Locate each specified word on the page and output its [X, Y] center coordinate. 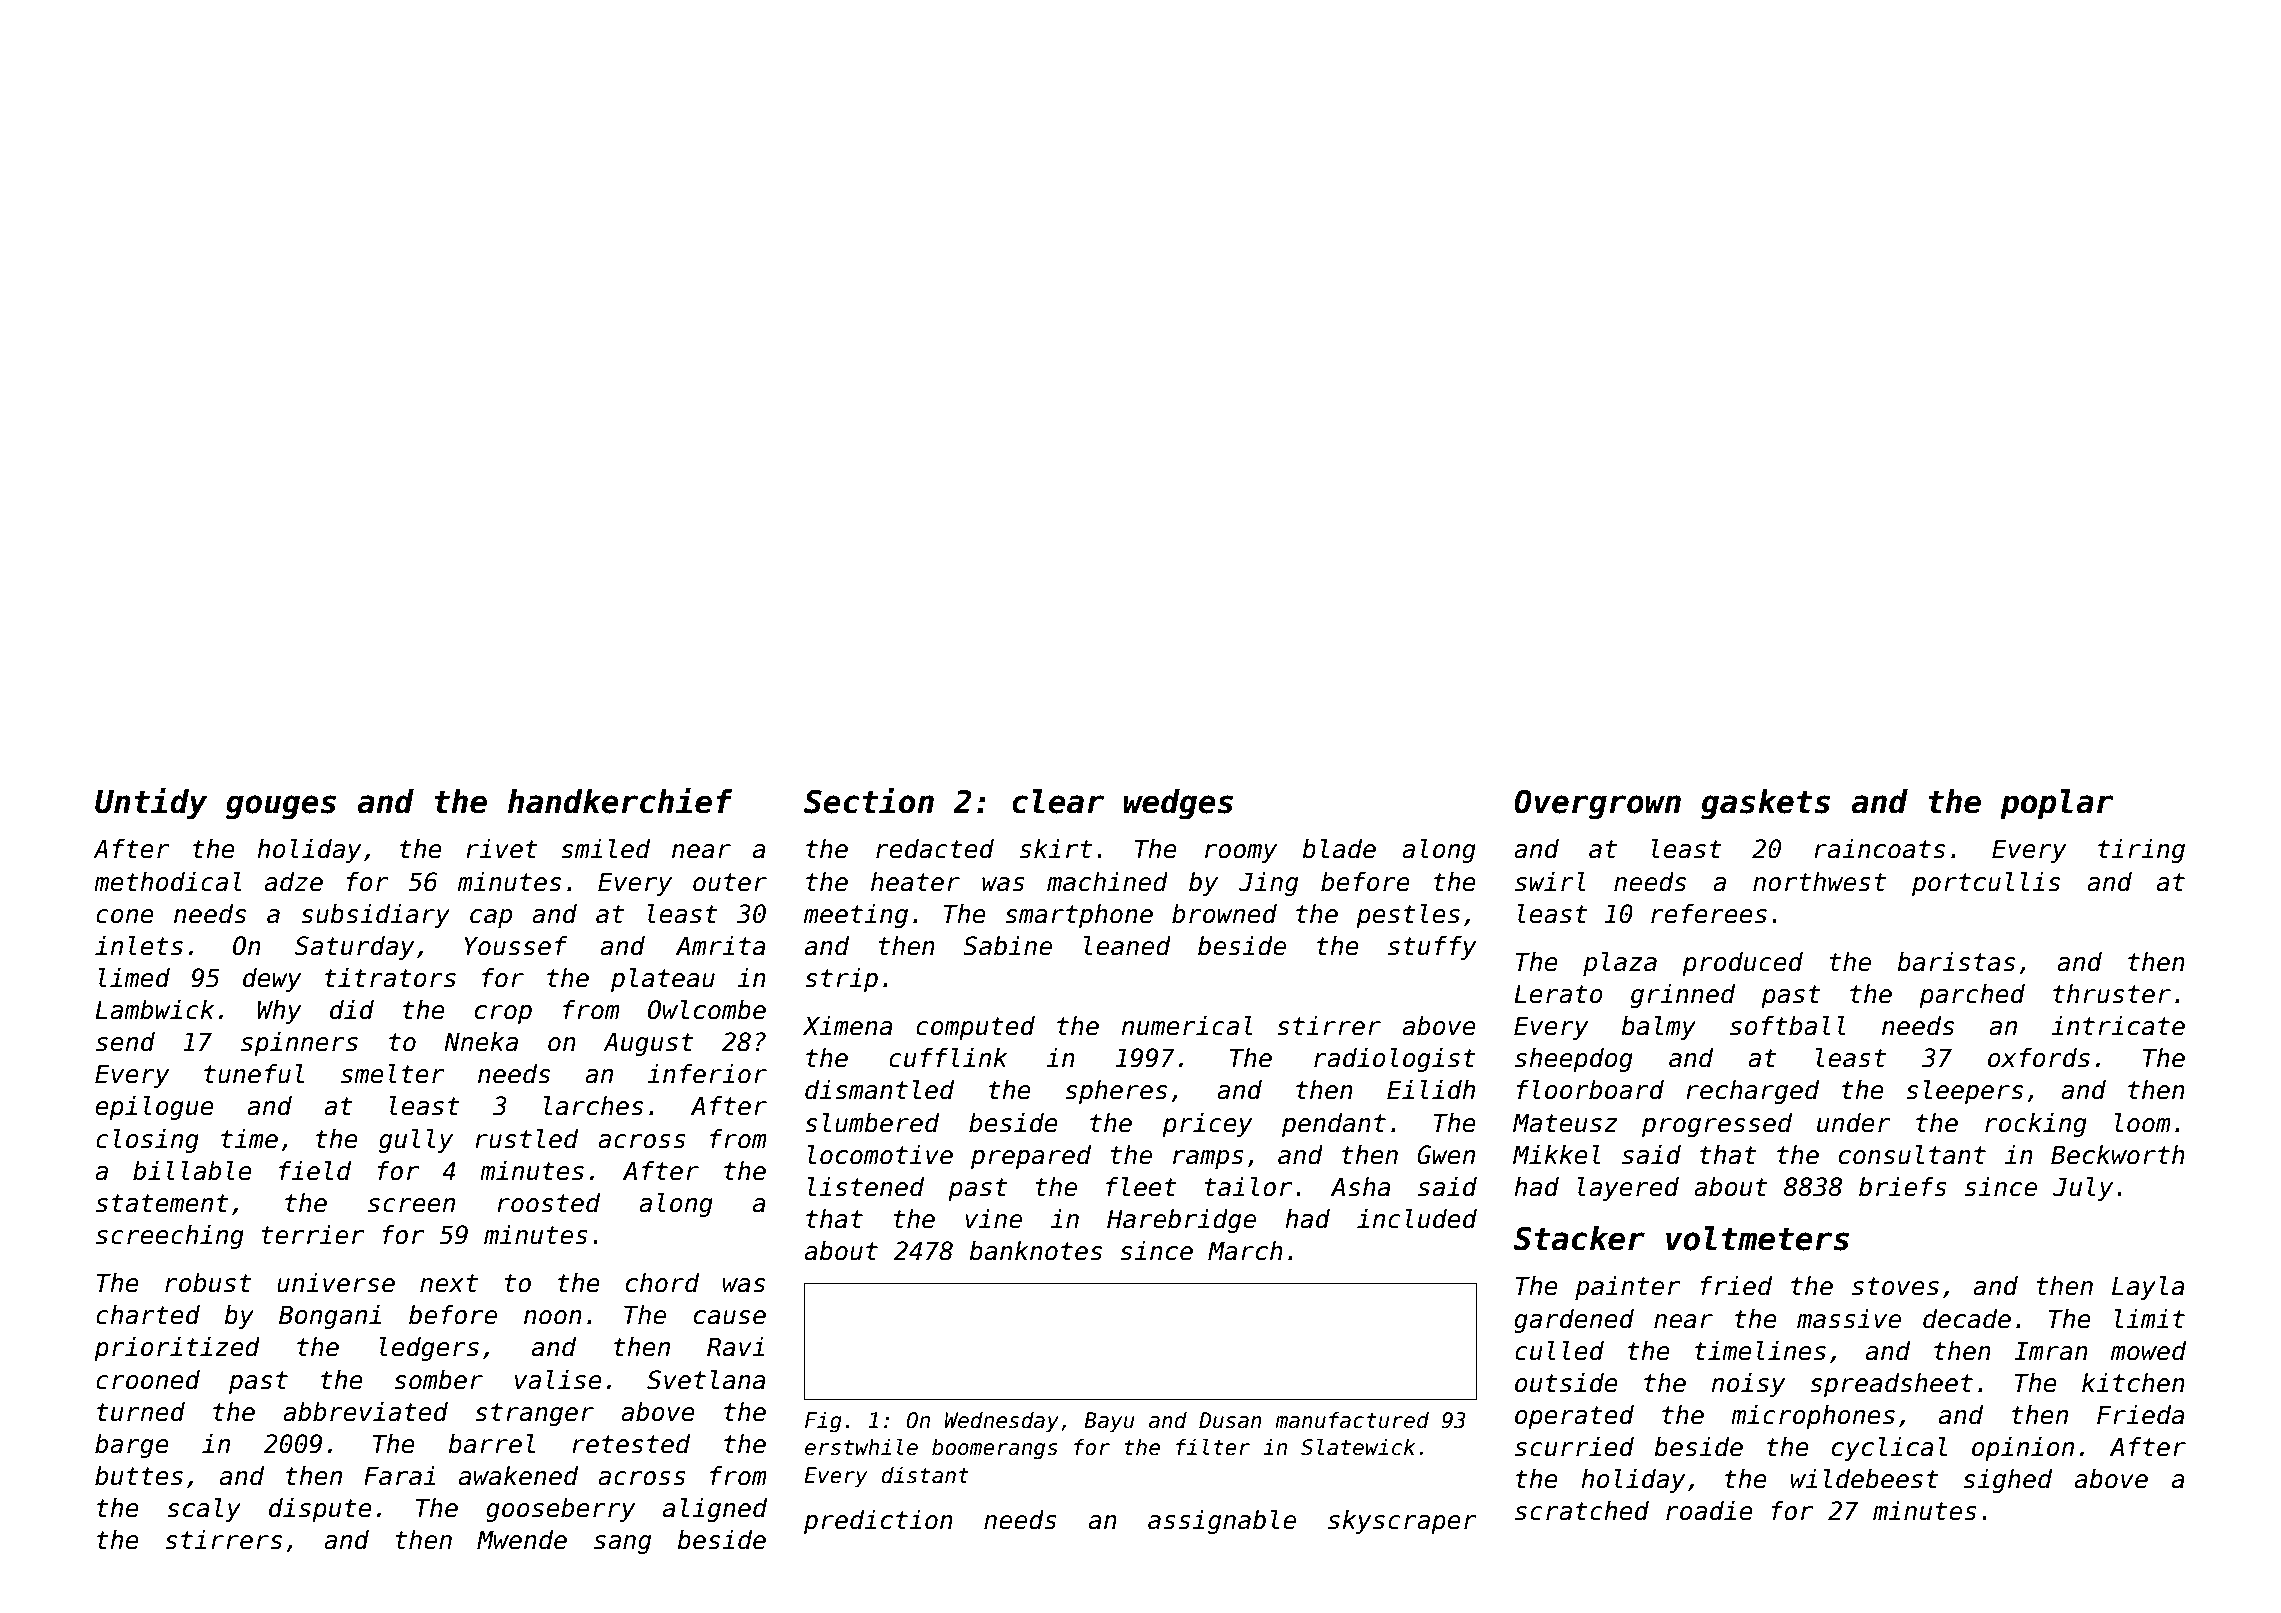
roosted [548, 1203]
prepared [1031, 1157]
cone [125, 916]
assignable [1222, 1522]
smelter [393, 1074]
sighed [2007, 1481]
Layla [2148, 1288]
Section [869, 800]
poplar [2056, 804]
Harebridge [1181, 1221]
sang [622, 1544]
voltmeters [1757, 1238]
